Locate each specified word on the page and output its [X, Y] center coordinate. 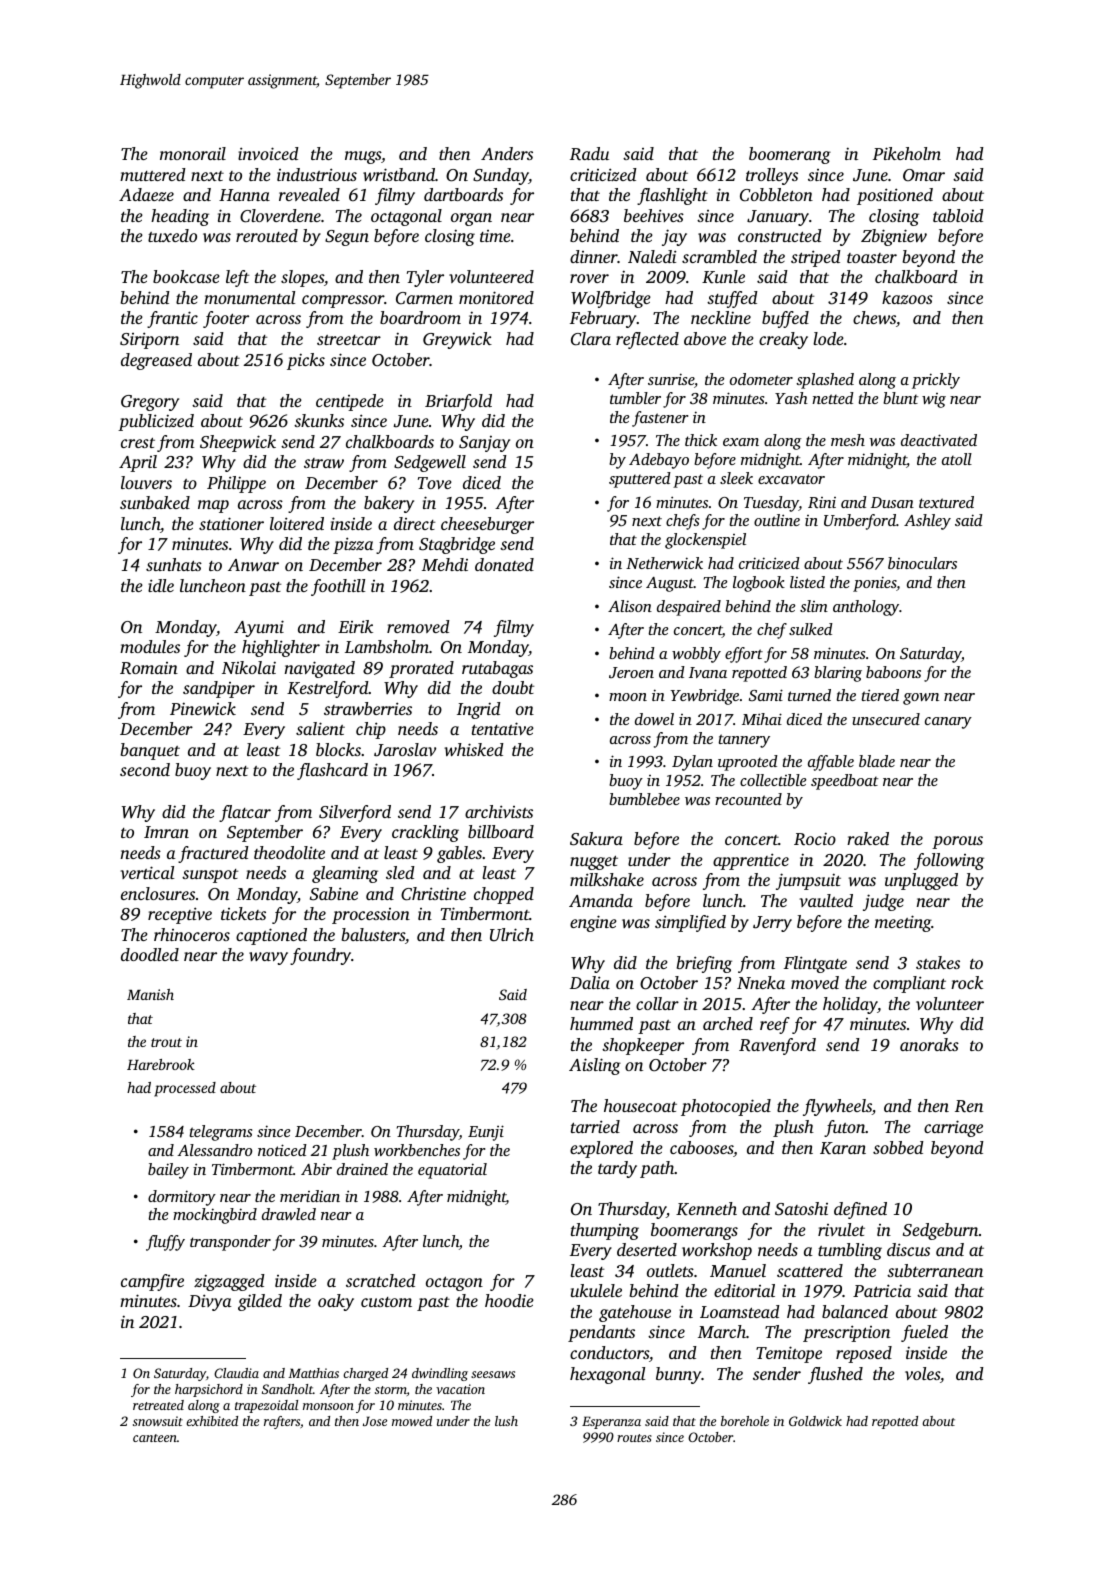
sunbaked [155, 502]
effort [744, 655]
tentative [503, 728]
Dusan [892, 502]
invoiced [268, 153]
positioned [895, 196]
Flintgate [815, 964]
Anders [507, 153]
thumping [605, 1231]
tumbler [635, 398]
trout [166, 1042]
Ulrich [512, 935]
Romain [149, 668]
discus [908, 1249]
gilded [260, 1302]
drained [362, 1169]
